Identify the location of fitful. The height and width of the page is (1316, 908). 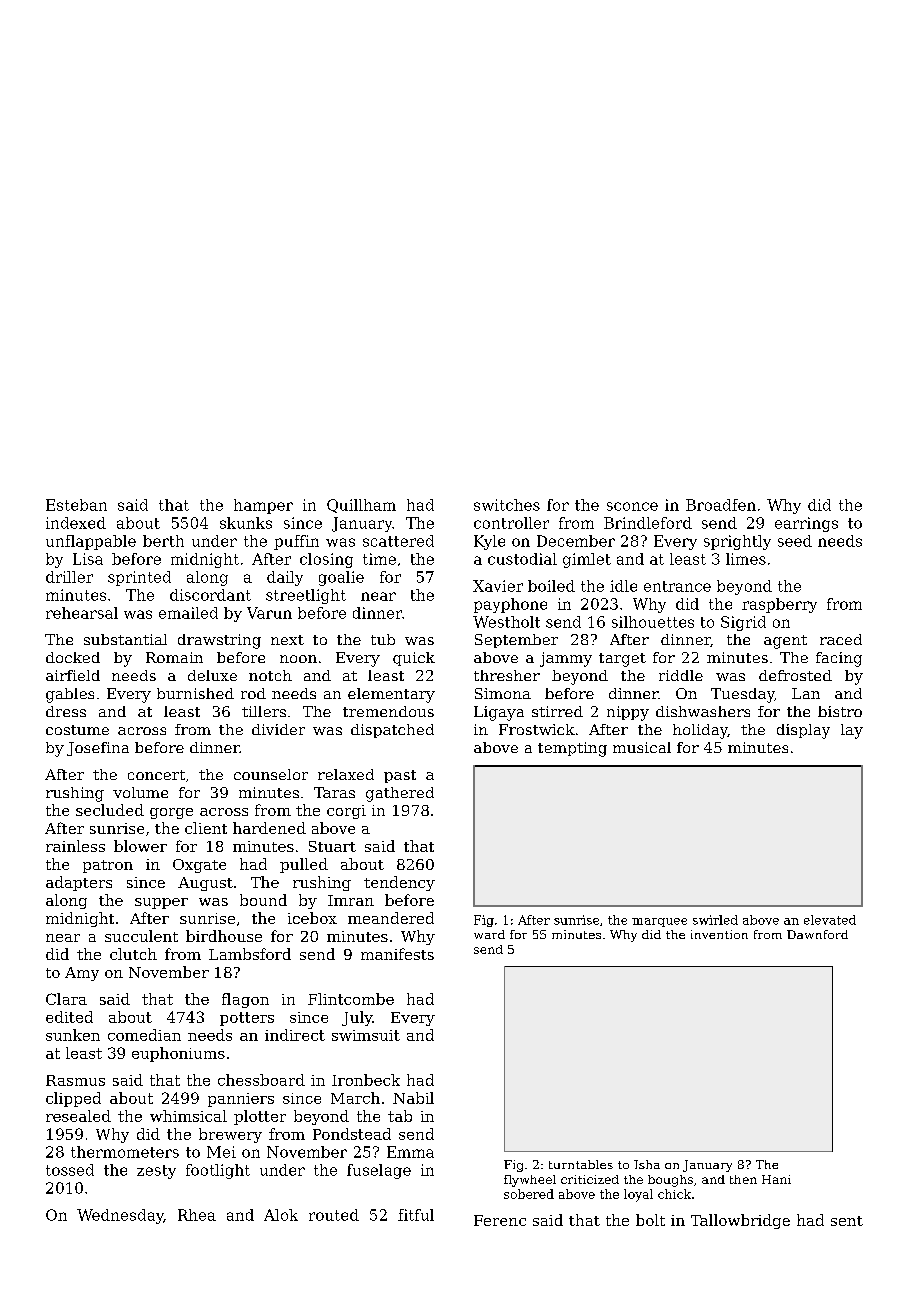
(416, 1215).
